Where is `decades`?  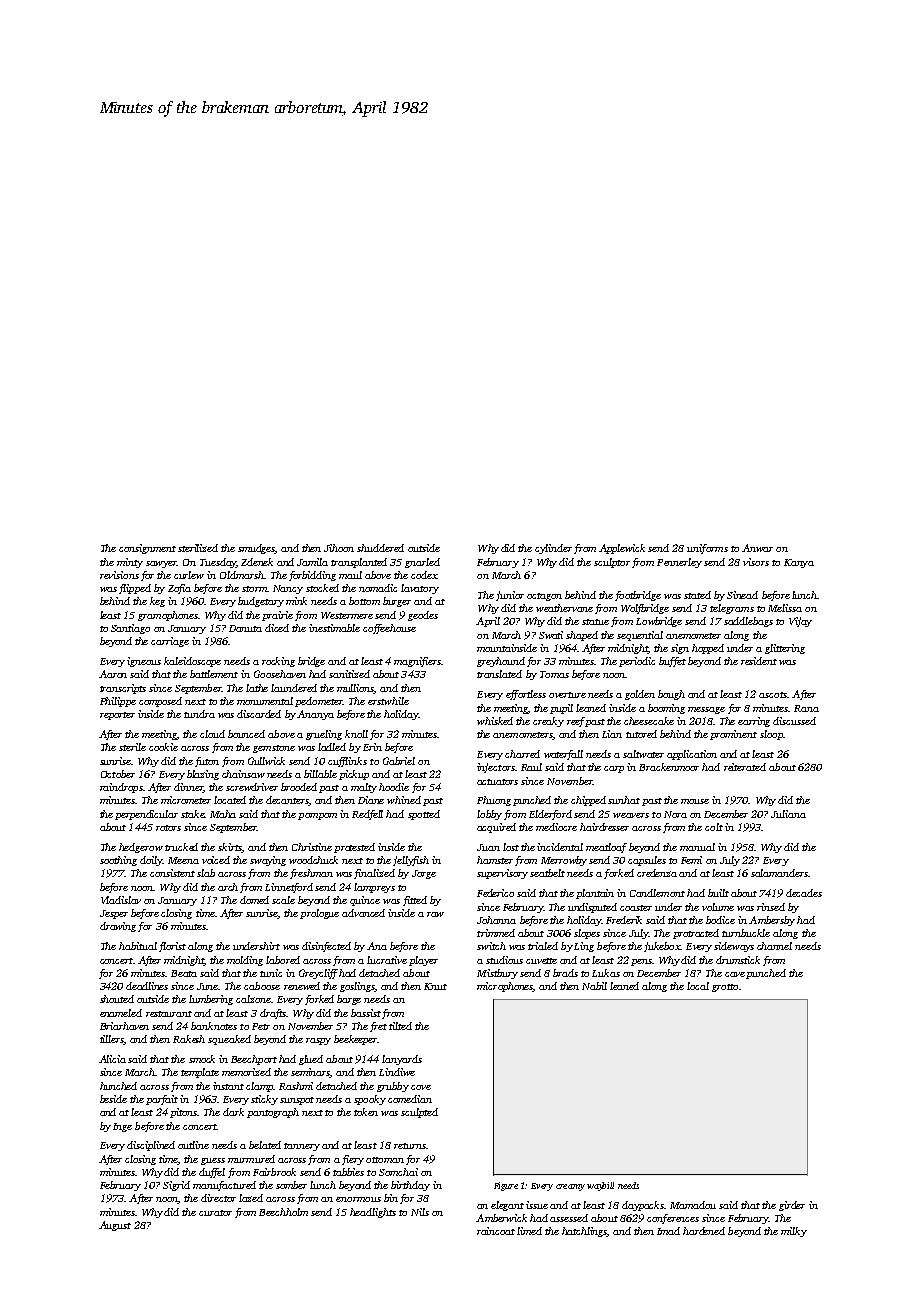 decades is located at coordinates (804, 893).
